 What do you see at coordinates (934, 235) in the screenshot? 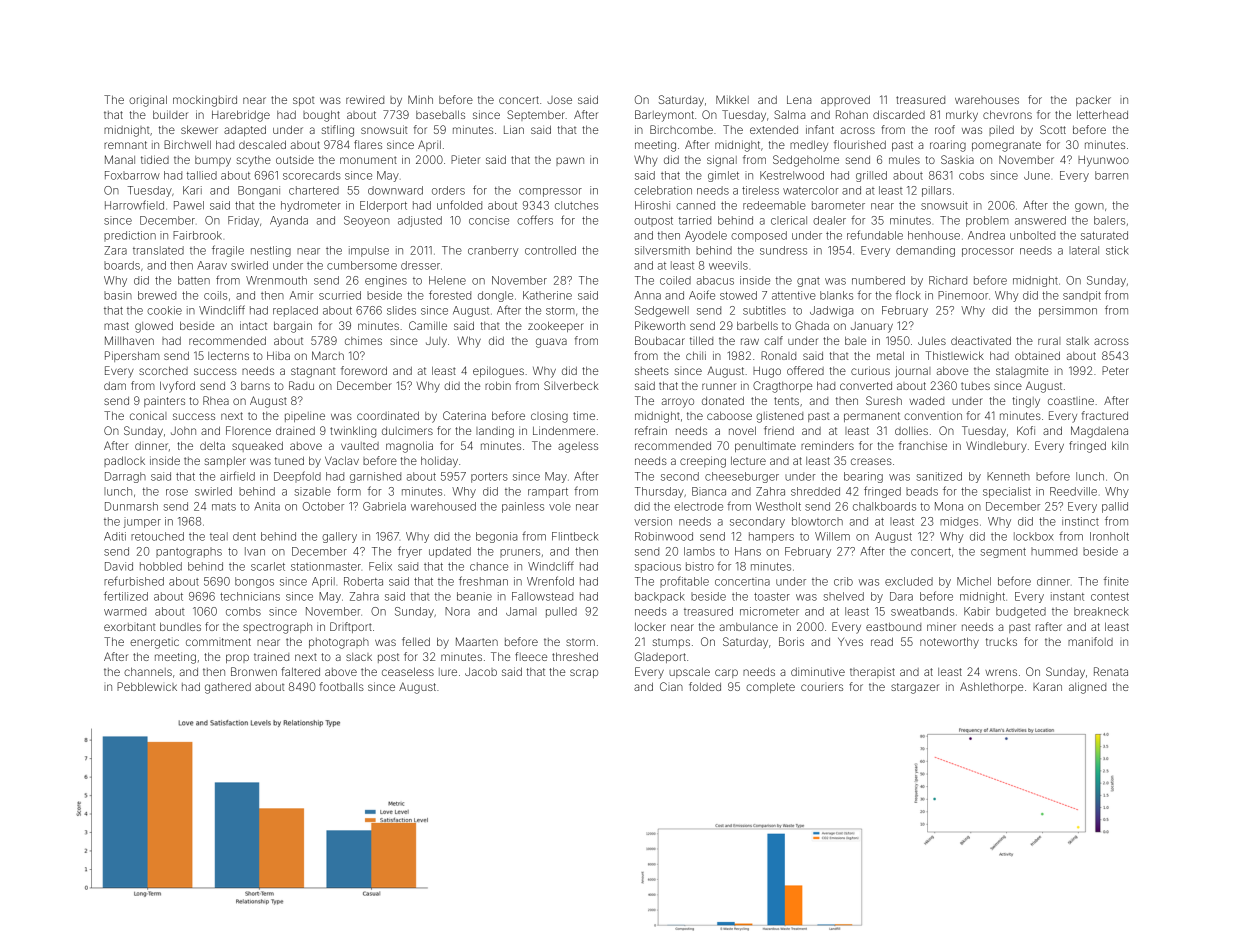
I see `henhouse` at bounding box center [934, 235].
